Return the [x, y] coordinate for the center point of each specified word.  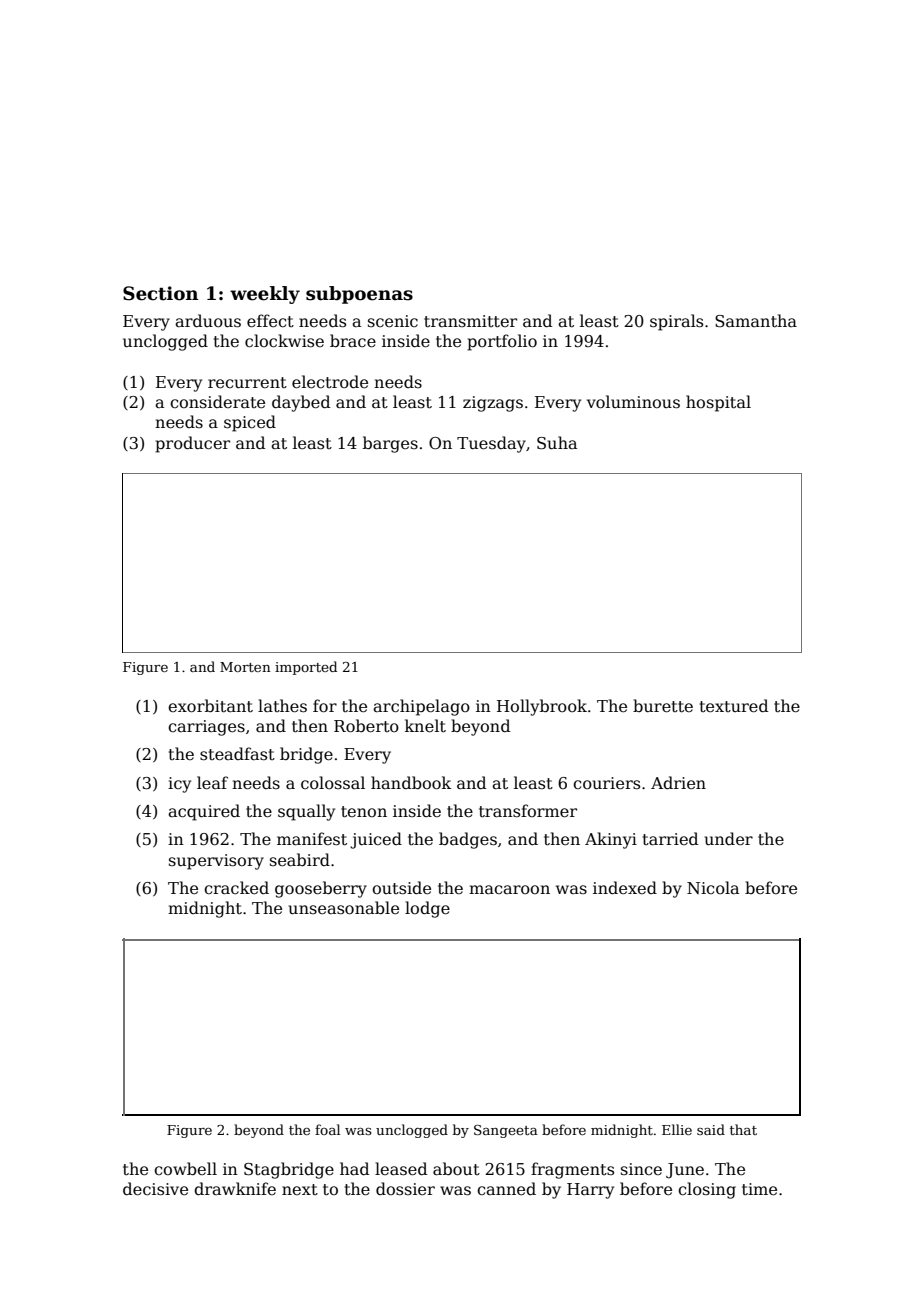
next [300, 1189]
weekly [265, 295]
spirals [676, 322]
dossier [405, 1188]
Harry [590, 1191]
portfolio [502, 342]
